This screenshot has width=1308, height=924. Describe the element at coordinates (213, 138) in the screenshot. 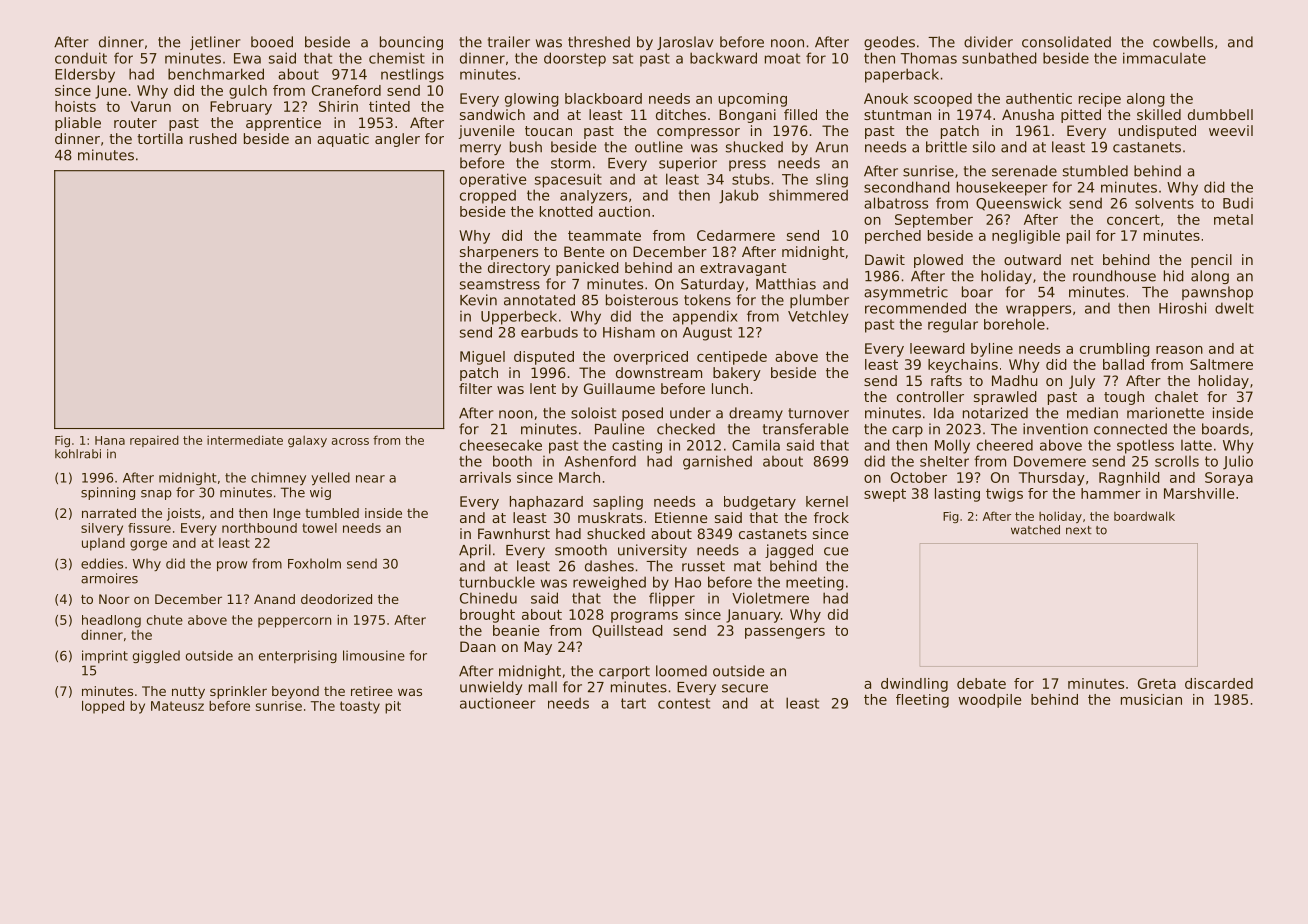

I see `rushed` at that location.
